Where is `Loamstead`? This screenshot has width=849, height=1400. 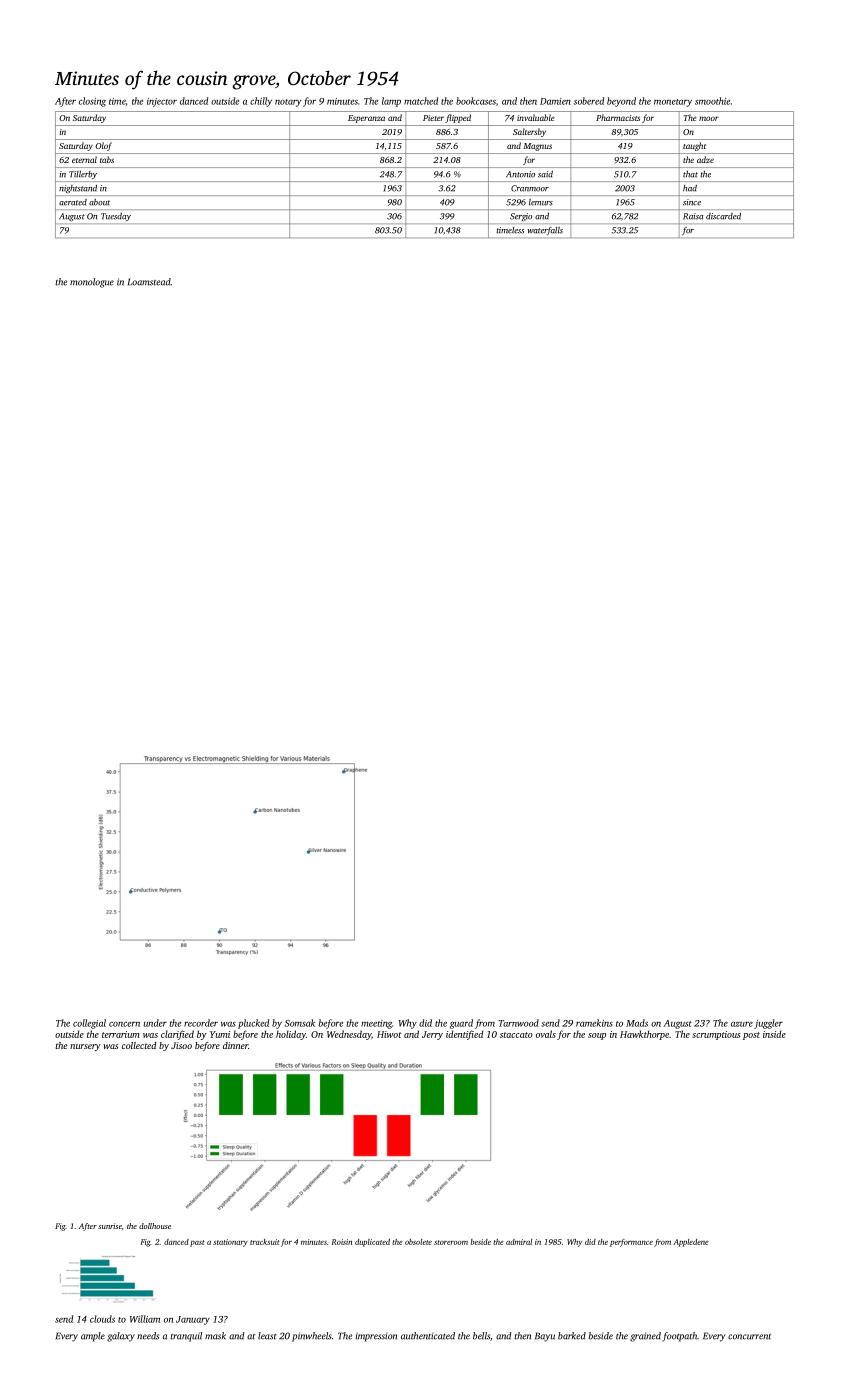
Loamstead is located at coordinates (149, 282).
